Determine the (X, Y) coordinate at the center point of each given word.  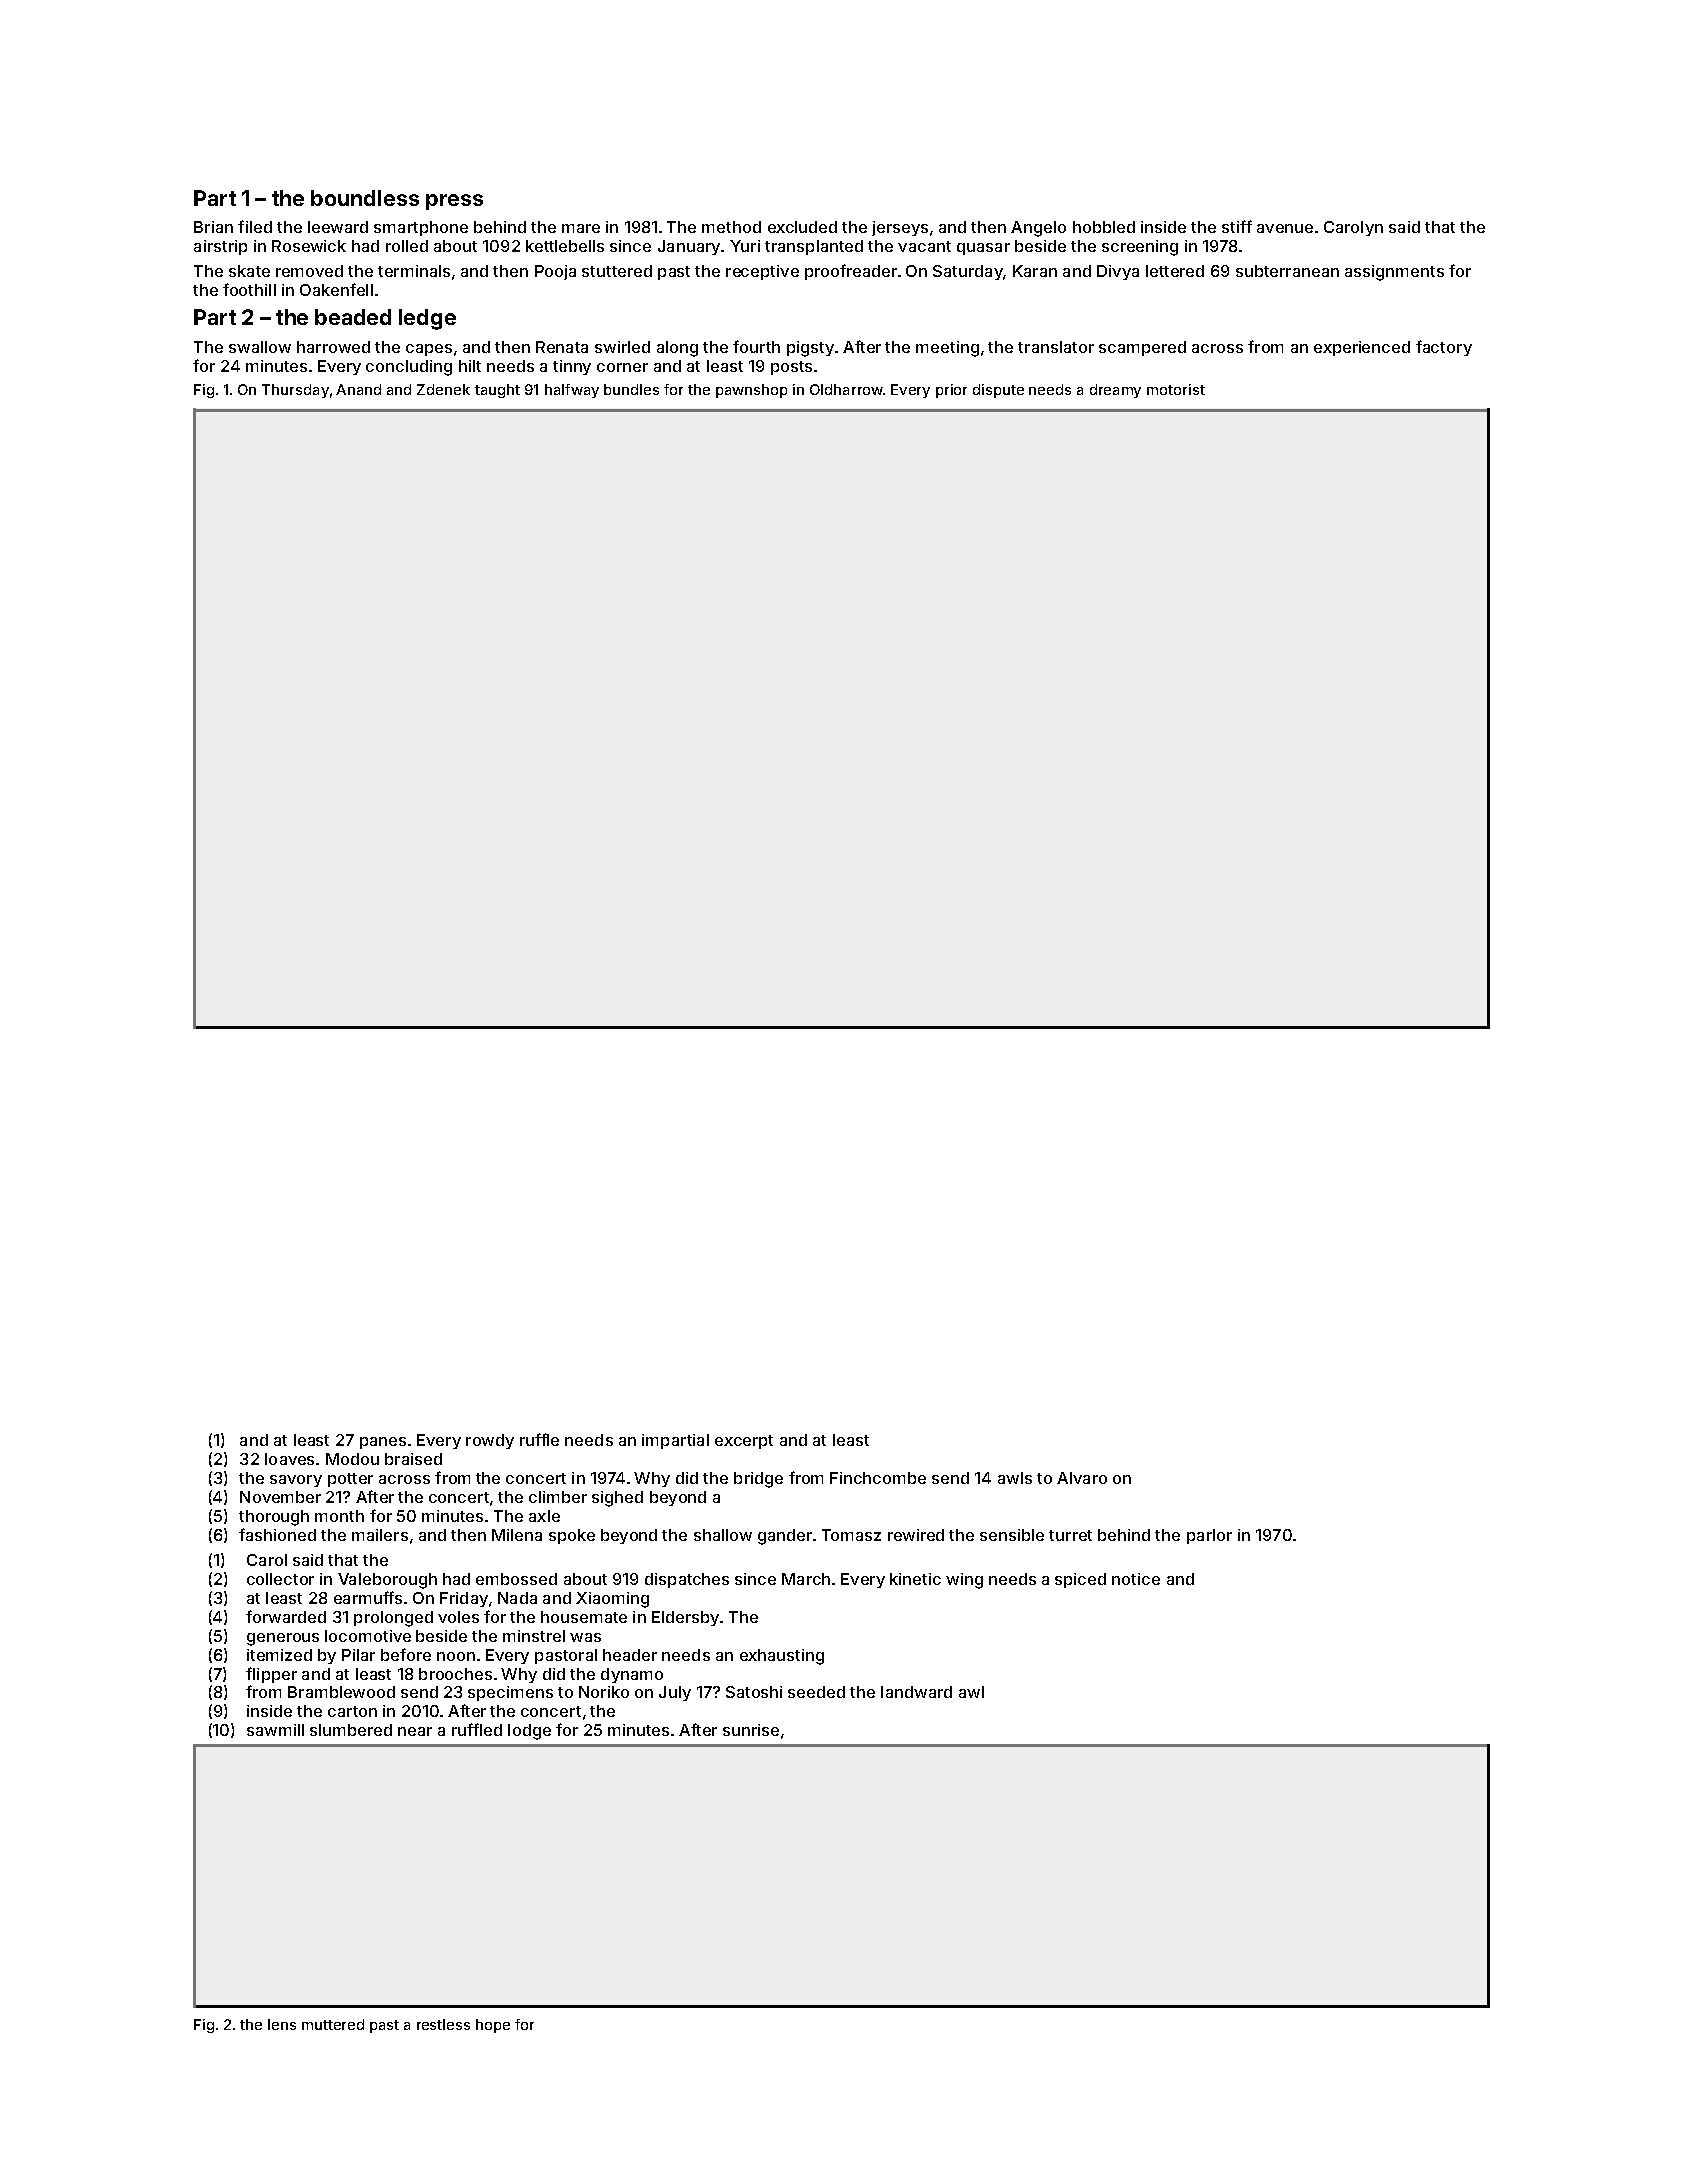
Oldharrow (846, 389)
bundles (631, 389)
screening (1140, 248)
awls (1015, 1478)
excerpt (744, 1442)
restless (443, 2024)
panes (383, 1443)
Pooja (555, 272)
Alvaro (1082, 1478)
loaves (289, 1459)
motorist (1176, 389)
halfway (572, 391)
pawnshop (751, 391)
